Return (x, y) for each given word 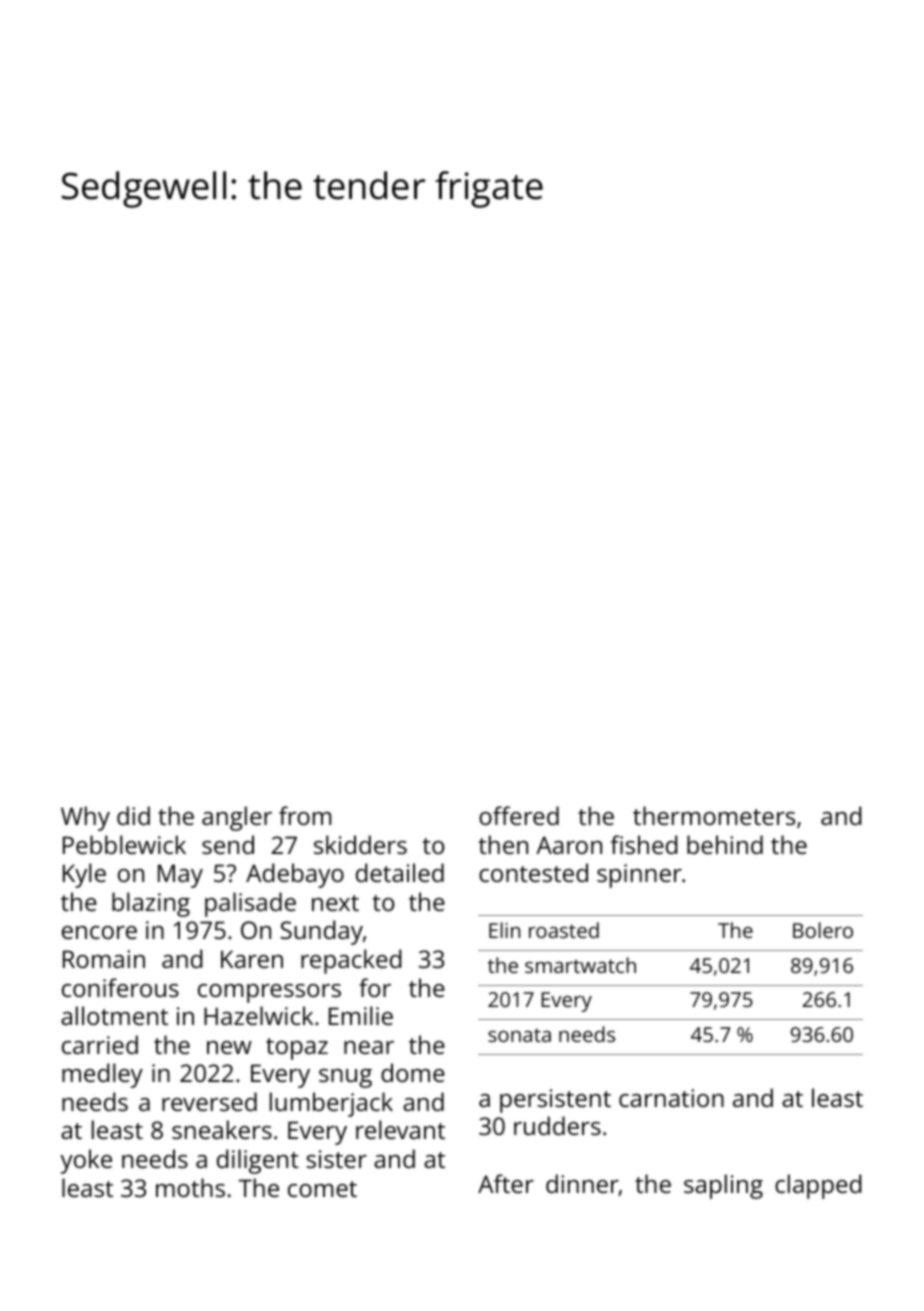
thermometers (714, 815)
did (133, 815)
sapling (723, 1186)
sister (336, 1159)
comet (322, 1189)
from (305, 815)
